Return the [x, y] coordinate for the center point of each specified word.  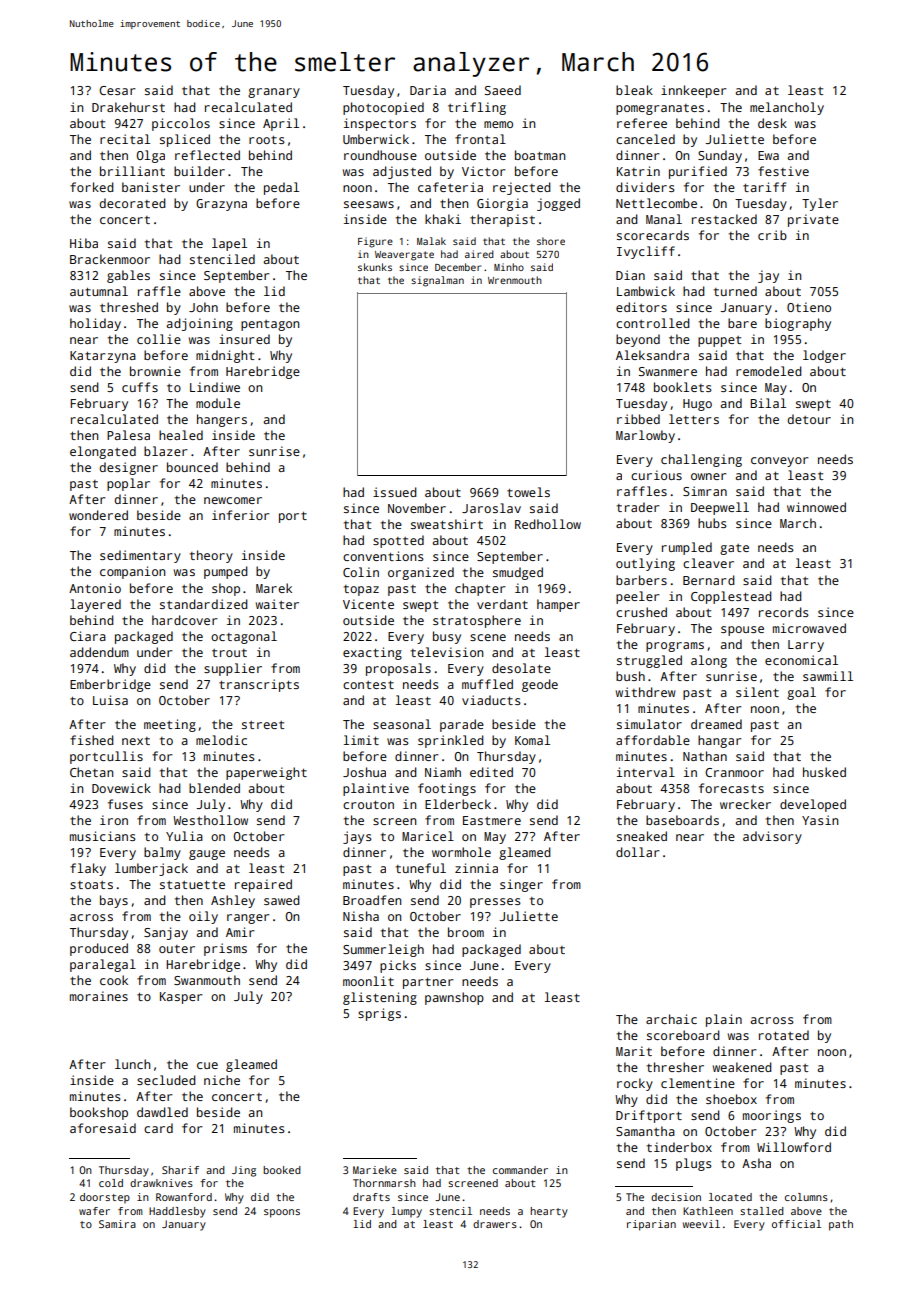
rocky [635, 1084]
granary [274, 93]
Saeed [503, 90]
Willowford [794, 1147]
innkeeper [694, 91]
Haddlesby [177, 1212]
